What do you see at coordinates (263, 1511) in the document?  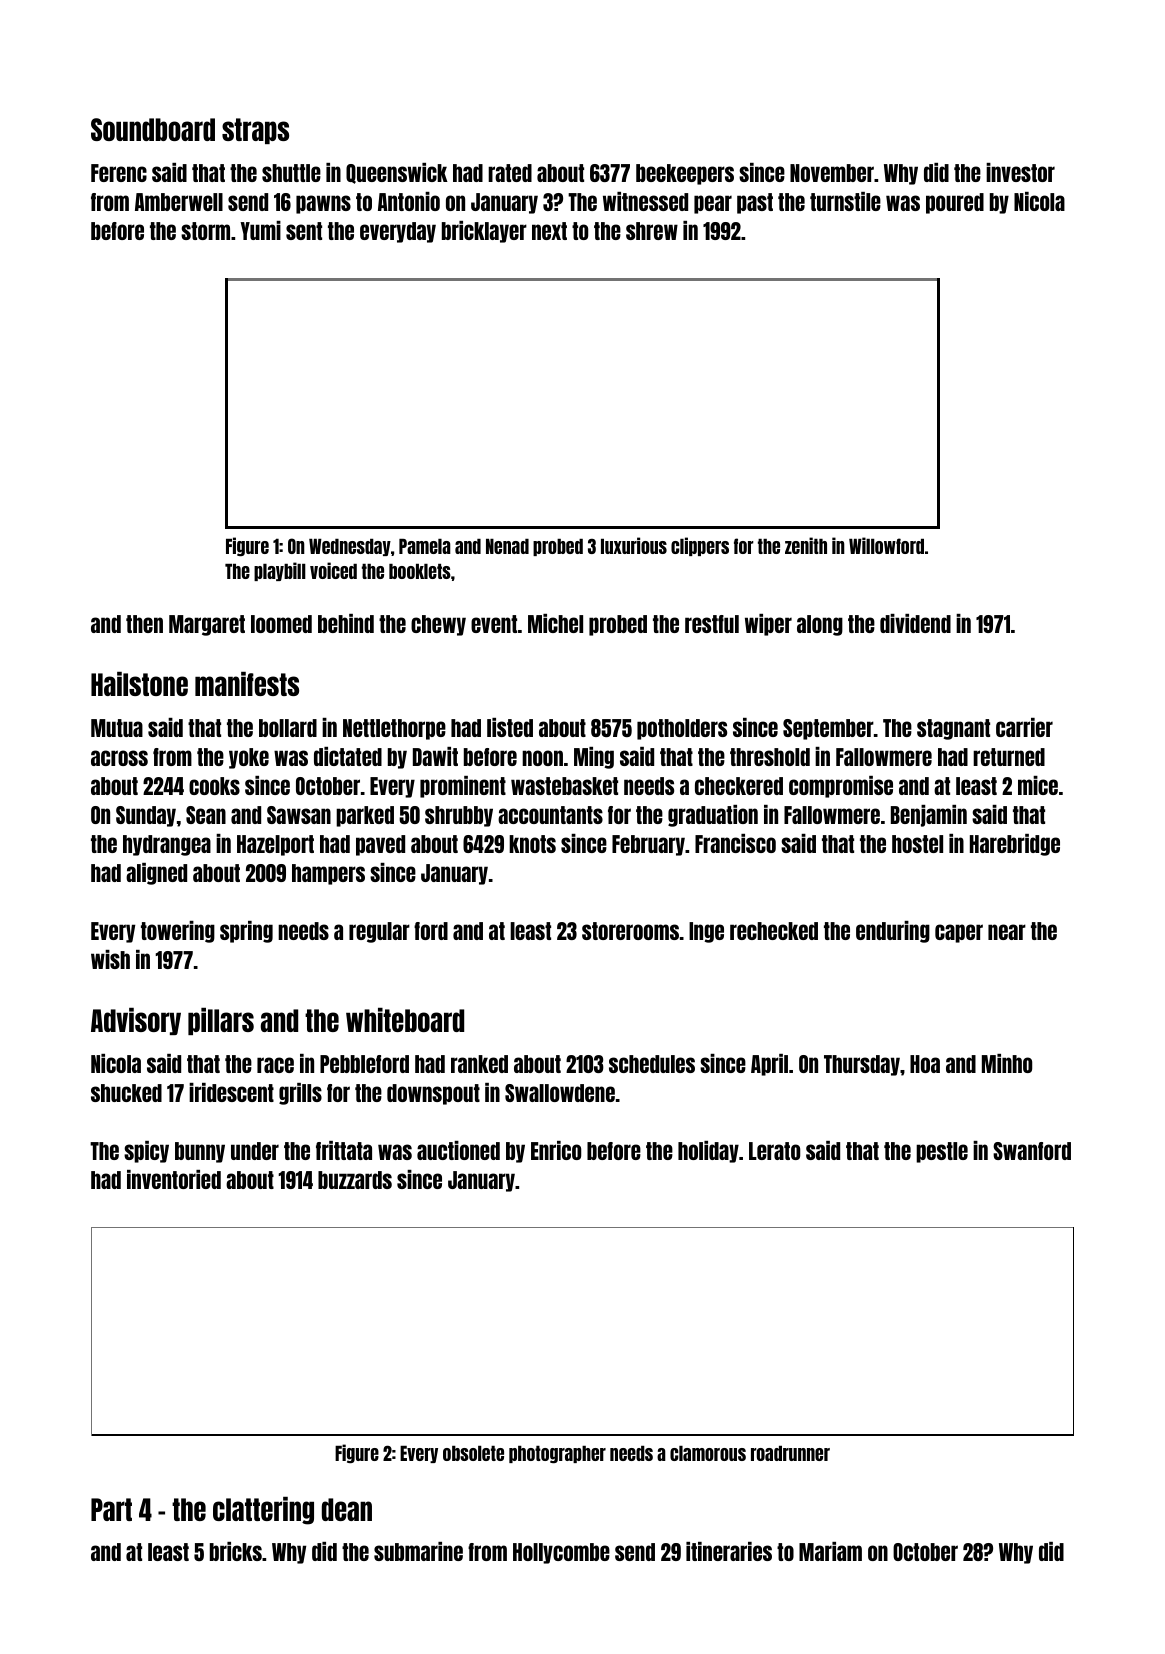 I see `clattering` at bounding box center [263, 1511].
